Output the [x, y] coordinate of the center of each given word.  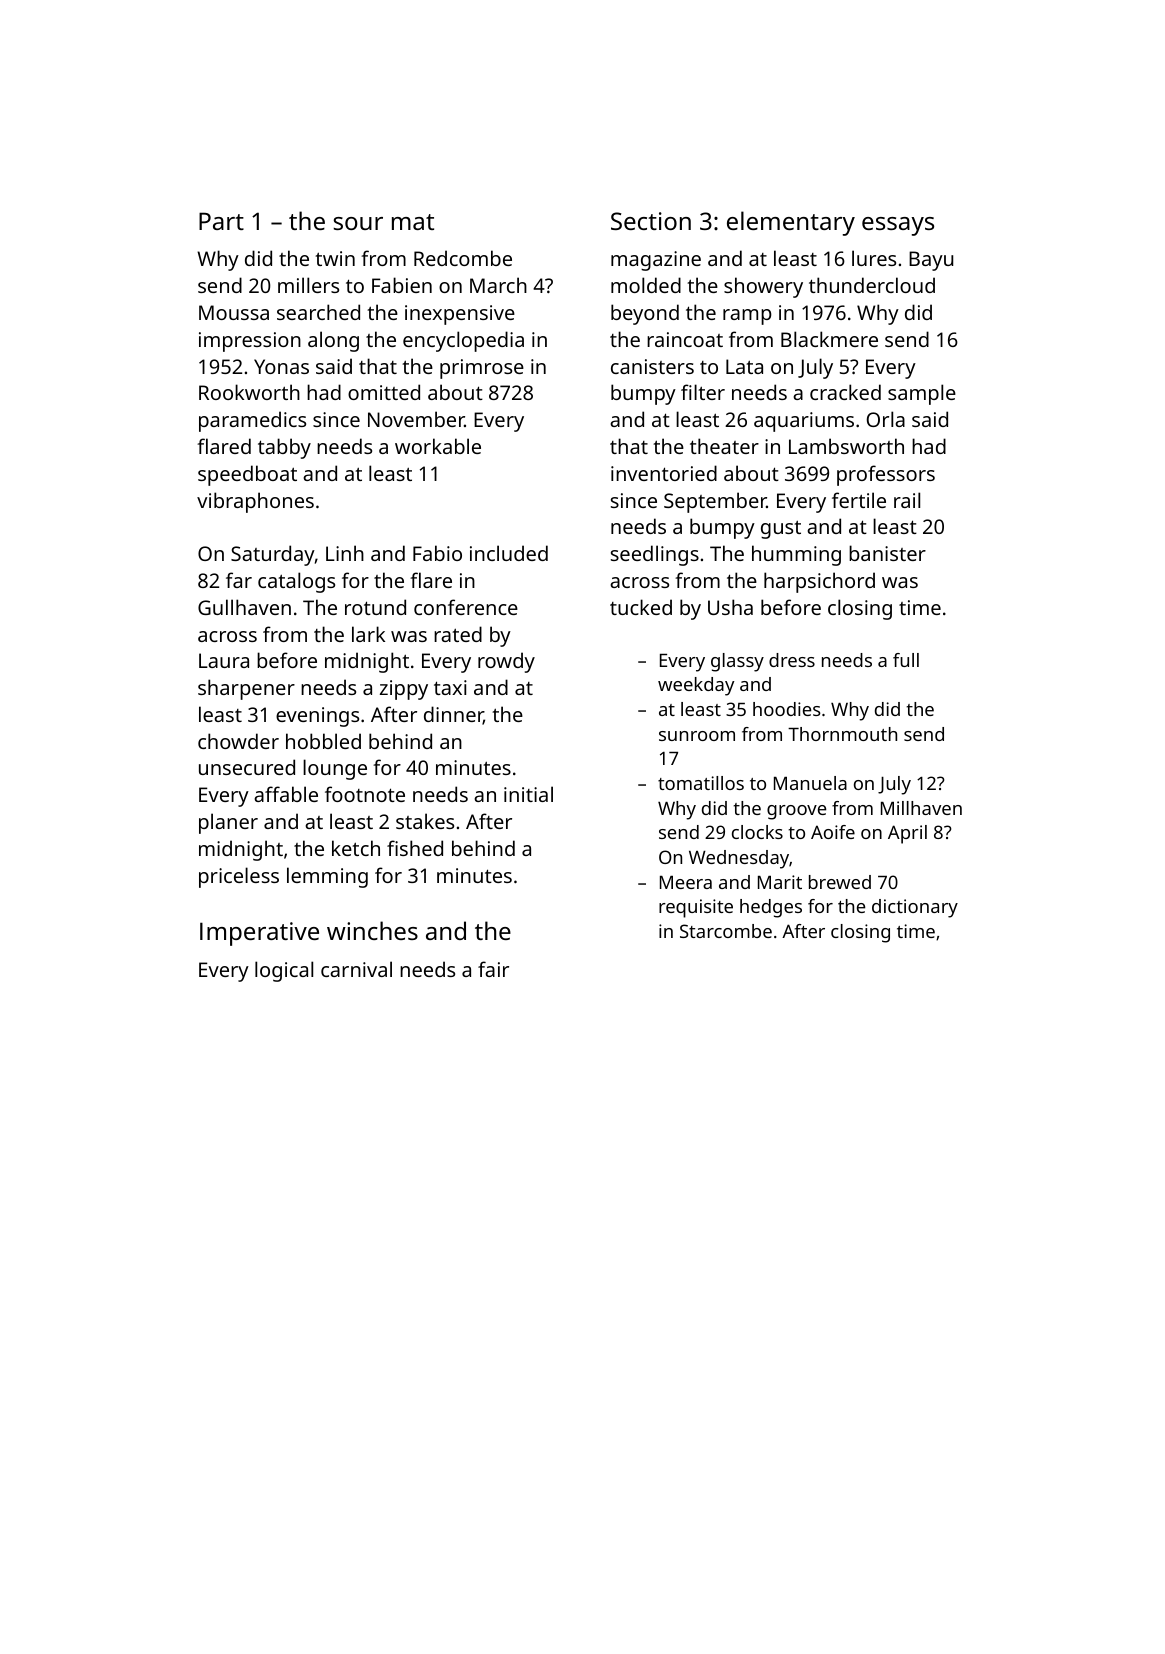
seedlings [655, 555]
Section [651, 221]
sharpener [246, 689]
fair [493, 969]
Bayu [931, 261]
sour [358, 223]
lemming [327, 877]
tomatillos [701, 783]
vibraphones [255, 502]
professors [886, 475]
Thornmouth [842, 734]
